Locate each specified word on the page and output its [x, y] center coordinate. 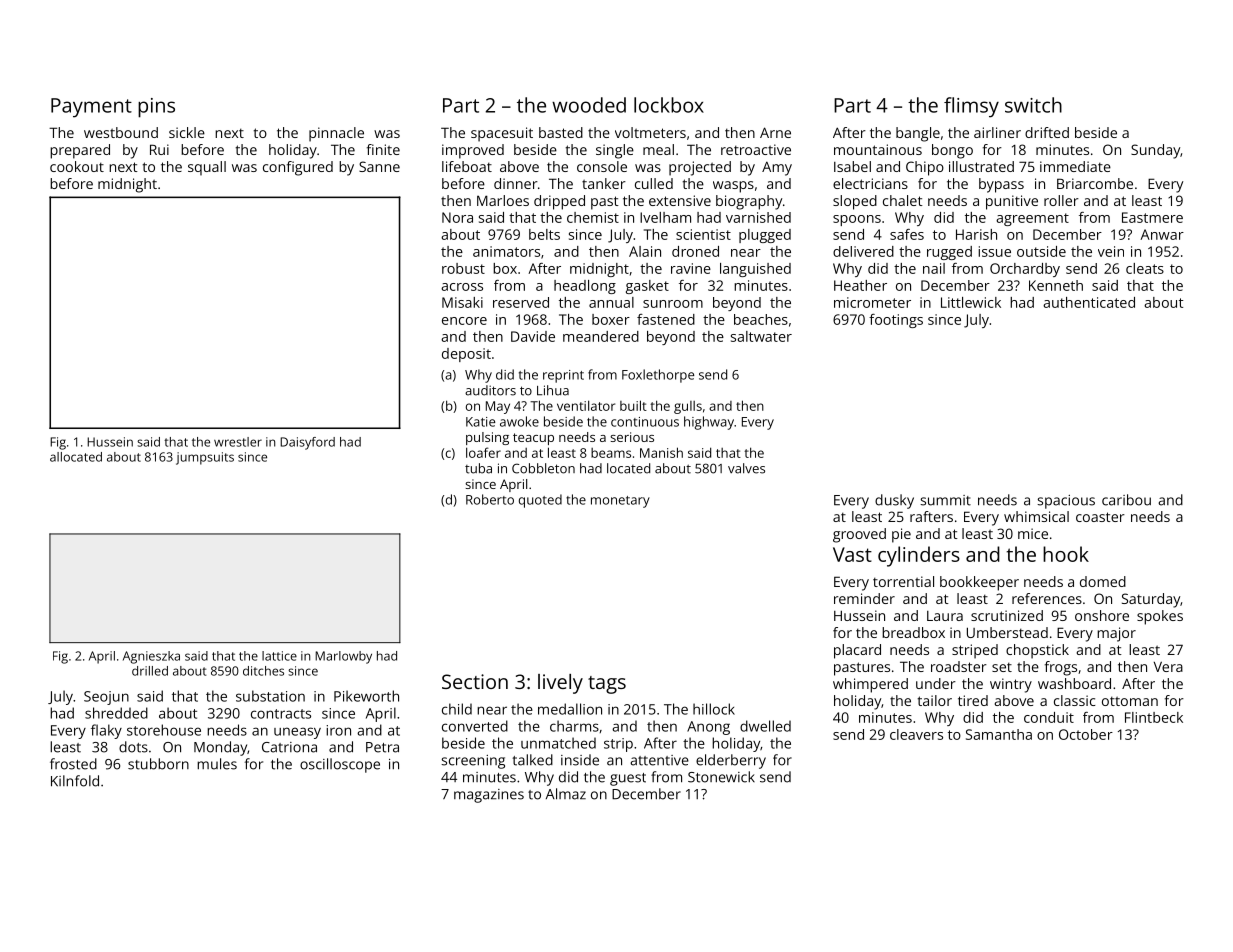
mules [217, 764]
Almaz [566, 794]
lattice [279, 656]
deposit [466, 355]
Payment [91, 108]
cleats [1145, 268]
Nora [457, 217]
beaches [761, 319]
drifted [1047, 132]
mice [1033, 533]
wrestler [238, 442]
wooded [589, 105]
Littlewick [971, 302]
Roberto [490, 499]
